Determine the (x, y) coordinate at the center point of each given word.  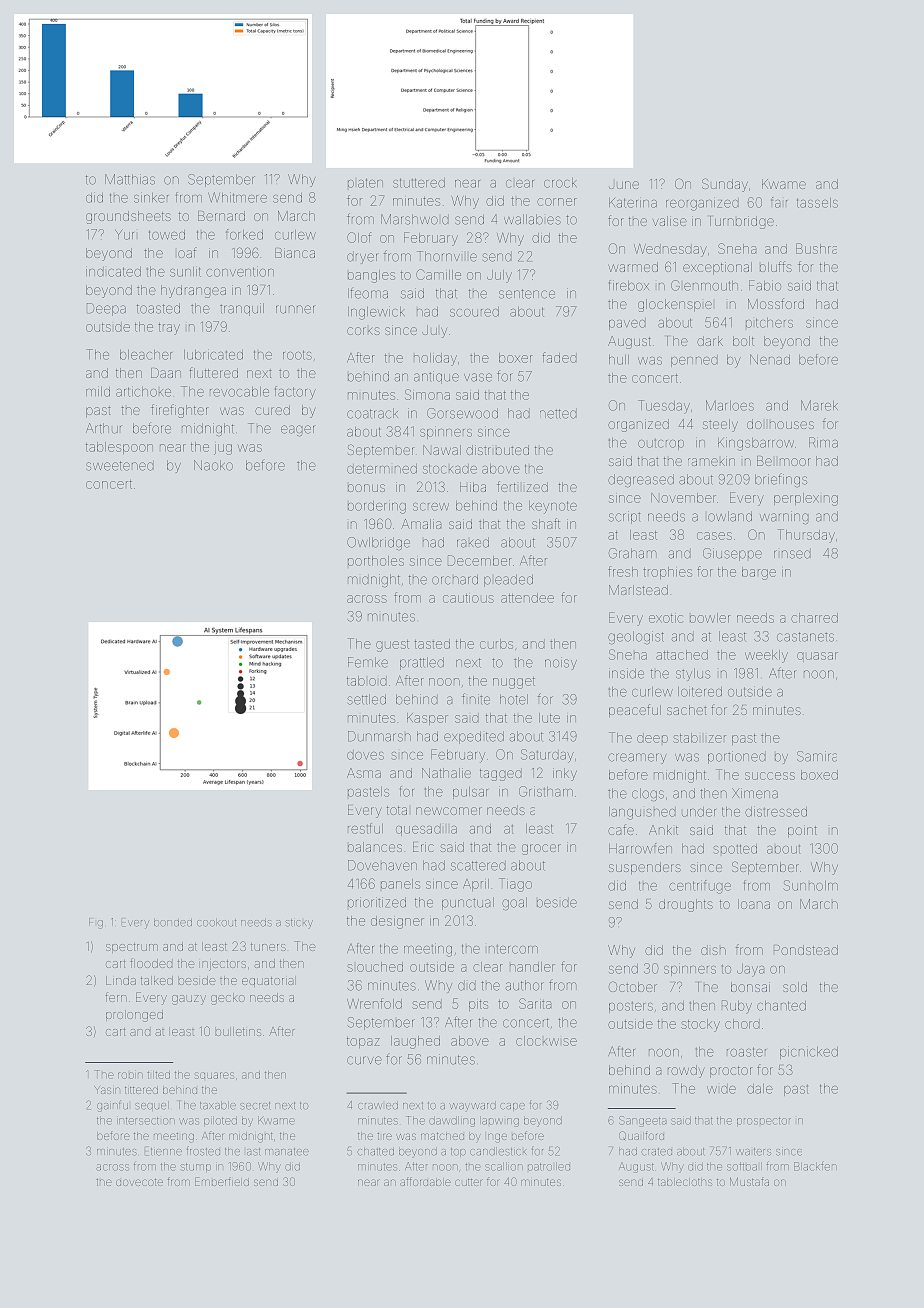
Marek (819, 405)
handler (532, 967)
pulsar (470, 793)
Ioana (754, 904)
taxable (218, 1106)
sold (795, 987)
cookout (216, 923)
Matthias (130, 179)
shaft (546, 523)
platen (365, 183)
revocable (239, 392)
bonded (173, 923)
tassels (817, 203)
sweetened (120, 466)
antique (436, 377)
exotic (666, 618)
